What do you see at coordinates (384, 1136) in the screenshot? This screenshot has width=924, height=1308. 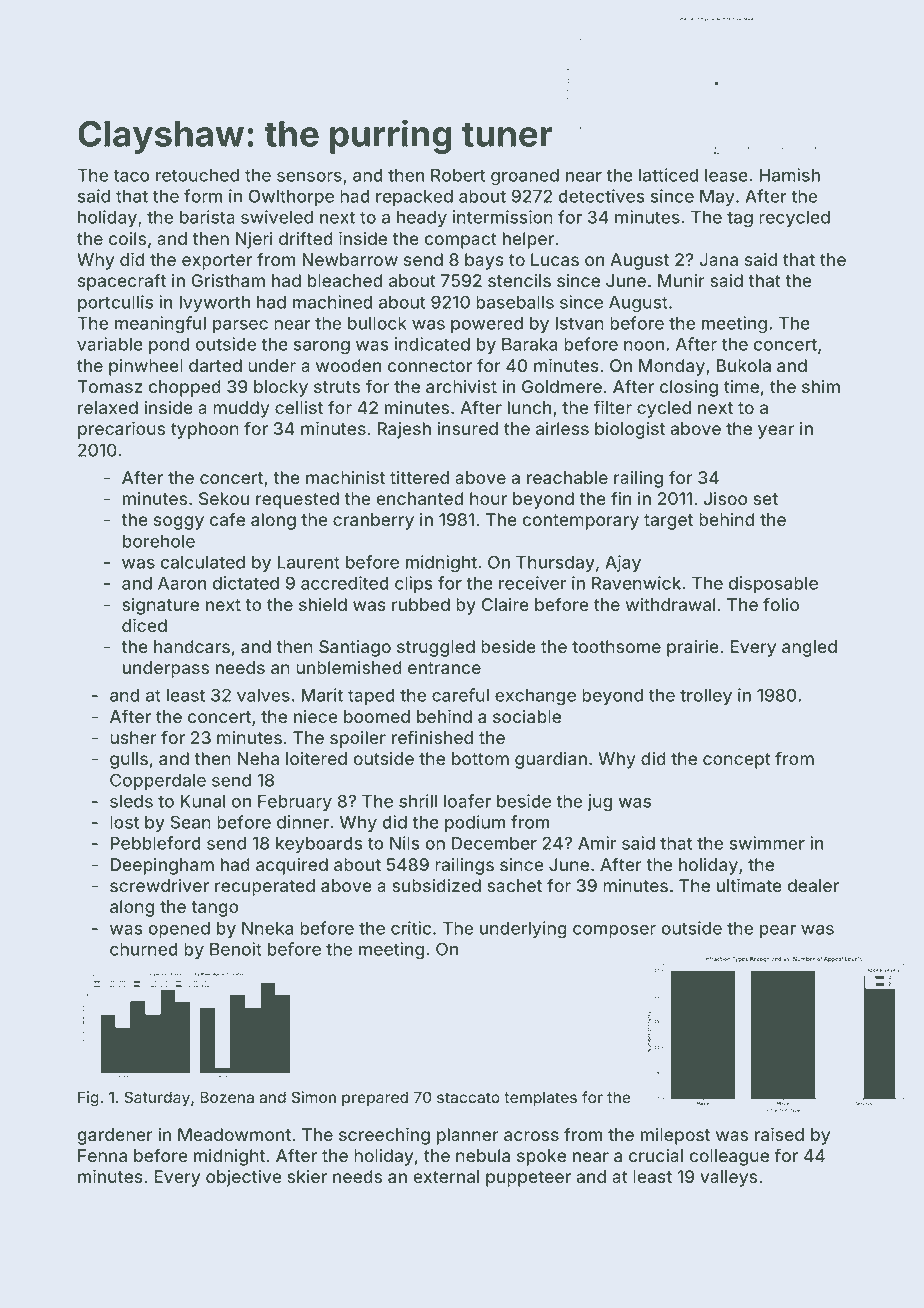 I see `screeching` at bounding box center [384, 1136].
